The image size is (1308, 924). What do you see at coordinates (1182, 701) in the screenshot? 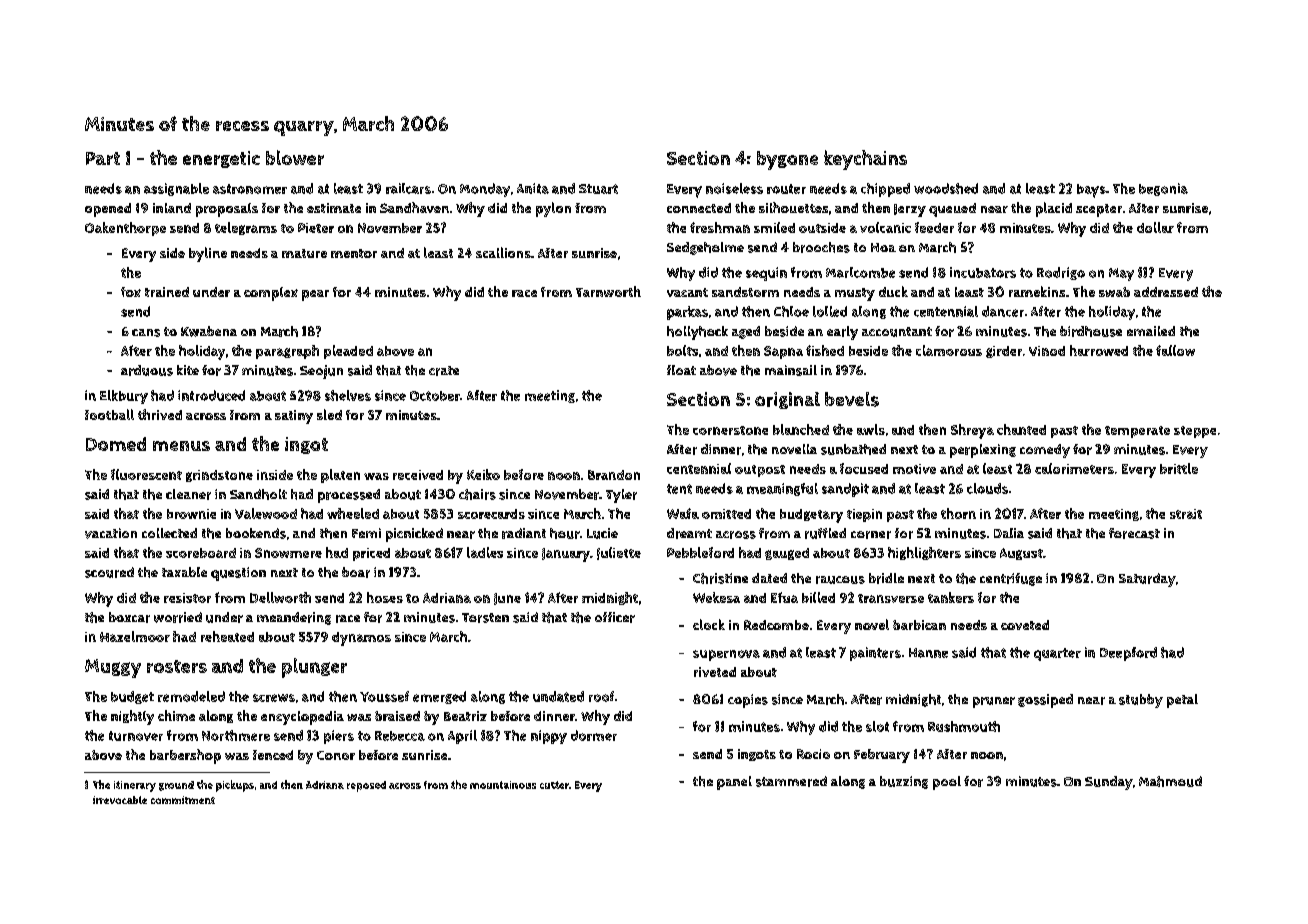
I see `petal` at bounding box center [1182, 701].
